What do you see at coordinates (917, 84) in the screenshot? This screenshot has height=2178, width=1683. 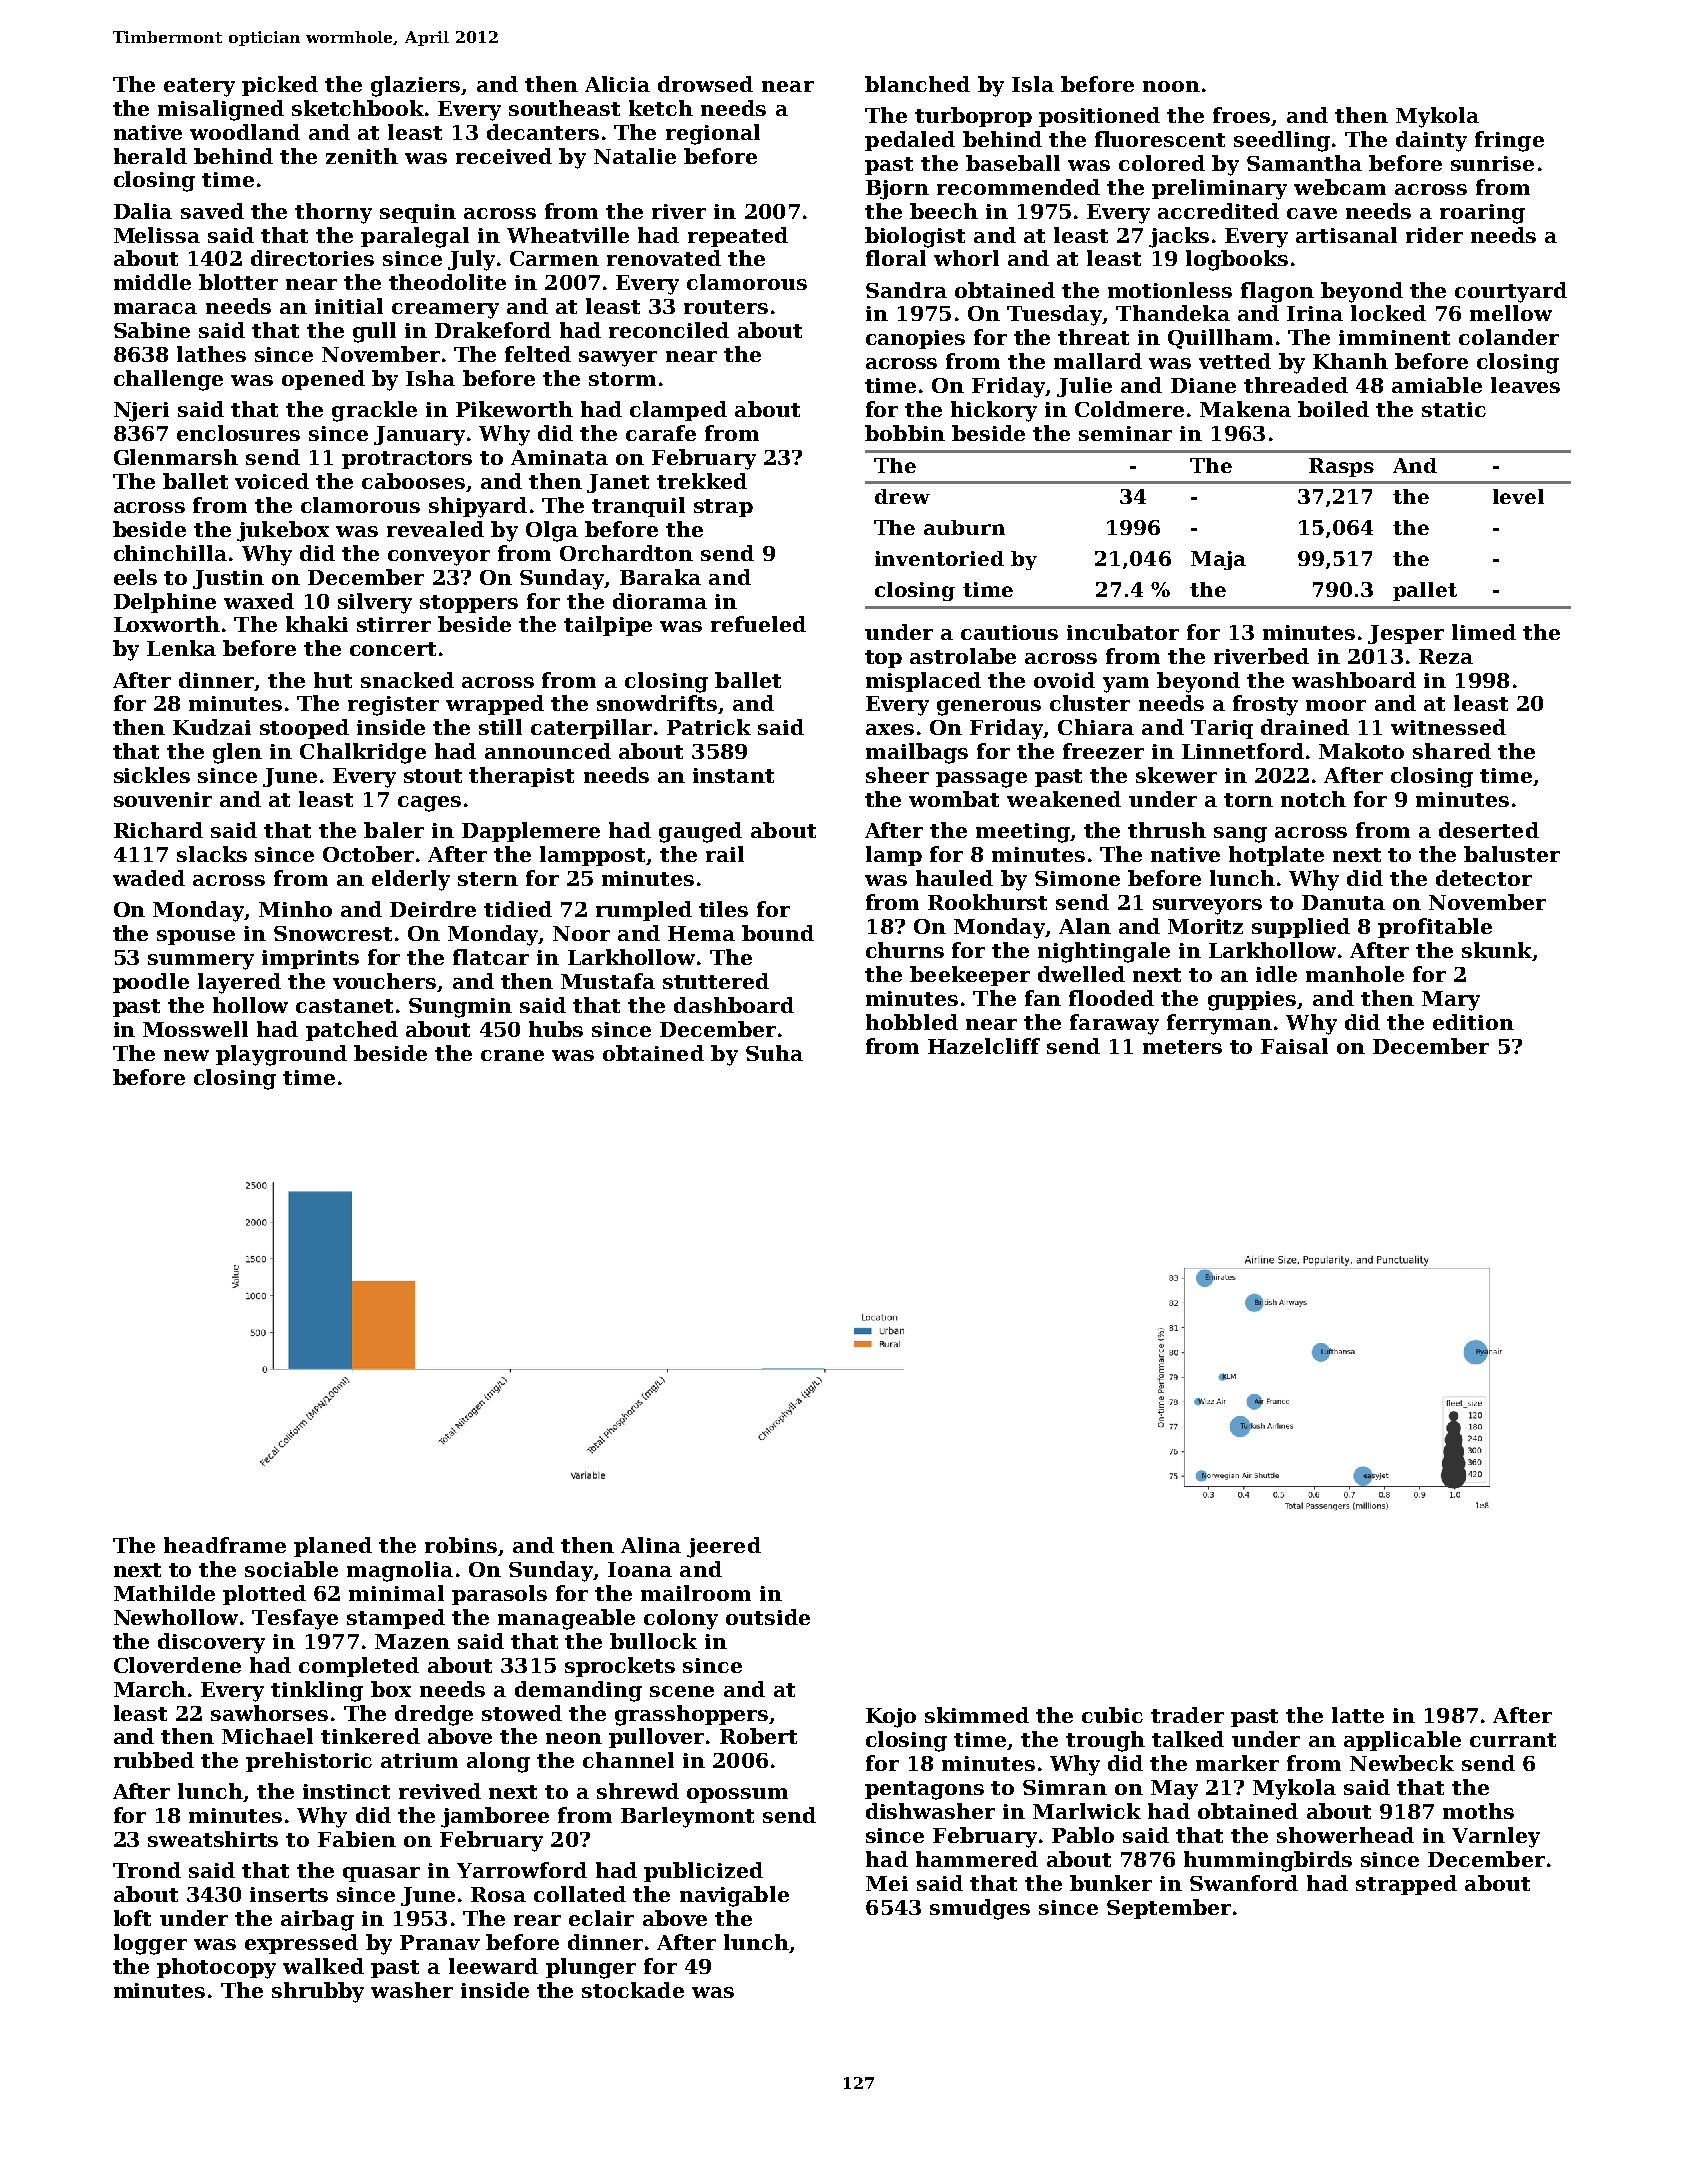 I see `blanched` at bounding box center [917, 84].
